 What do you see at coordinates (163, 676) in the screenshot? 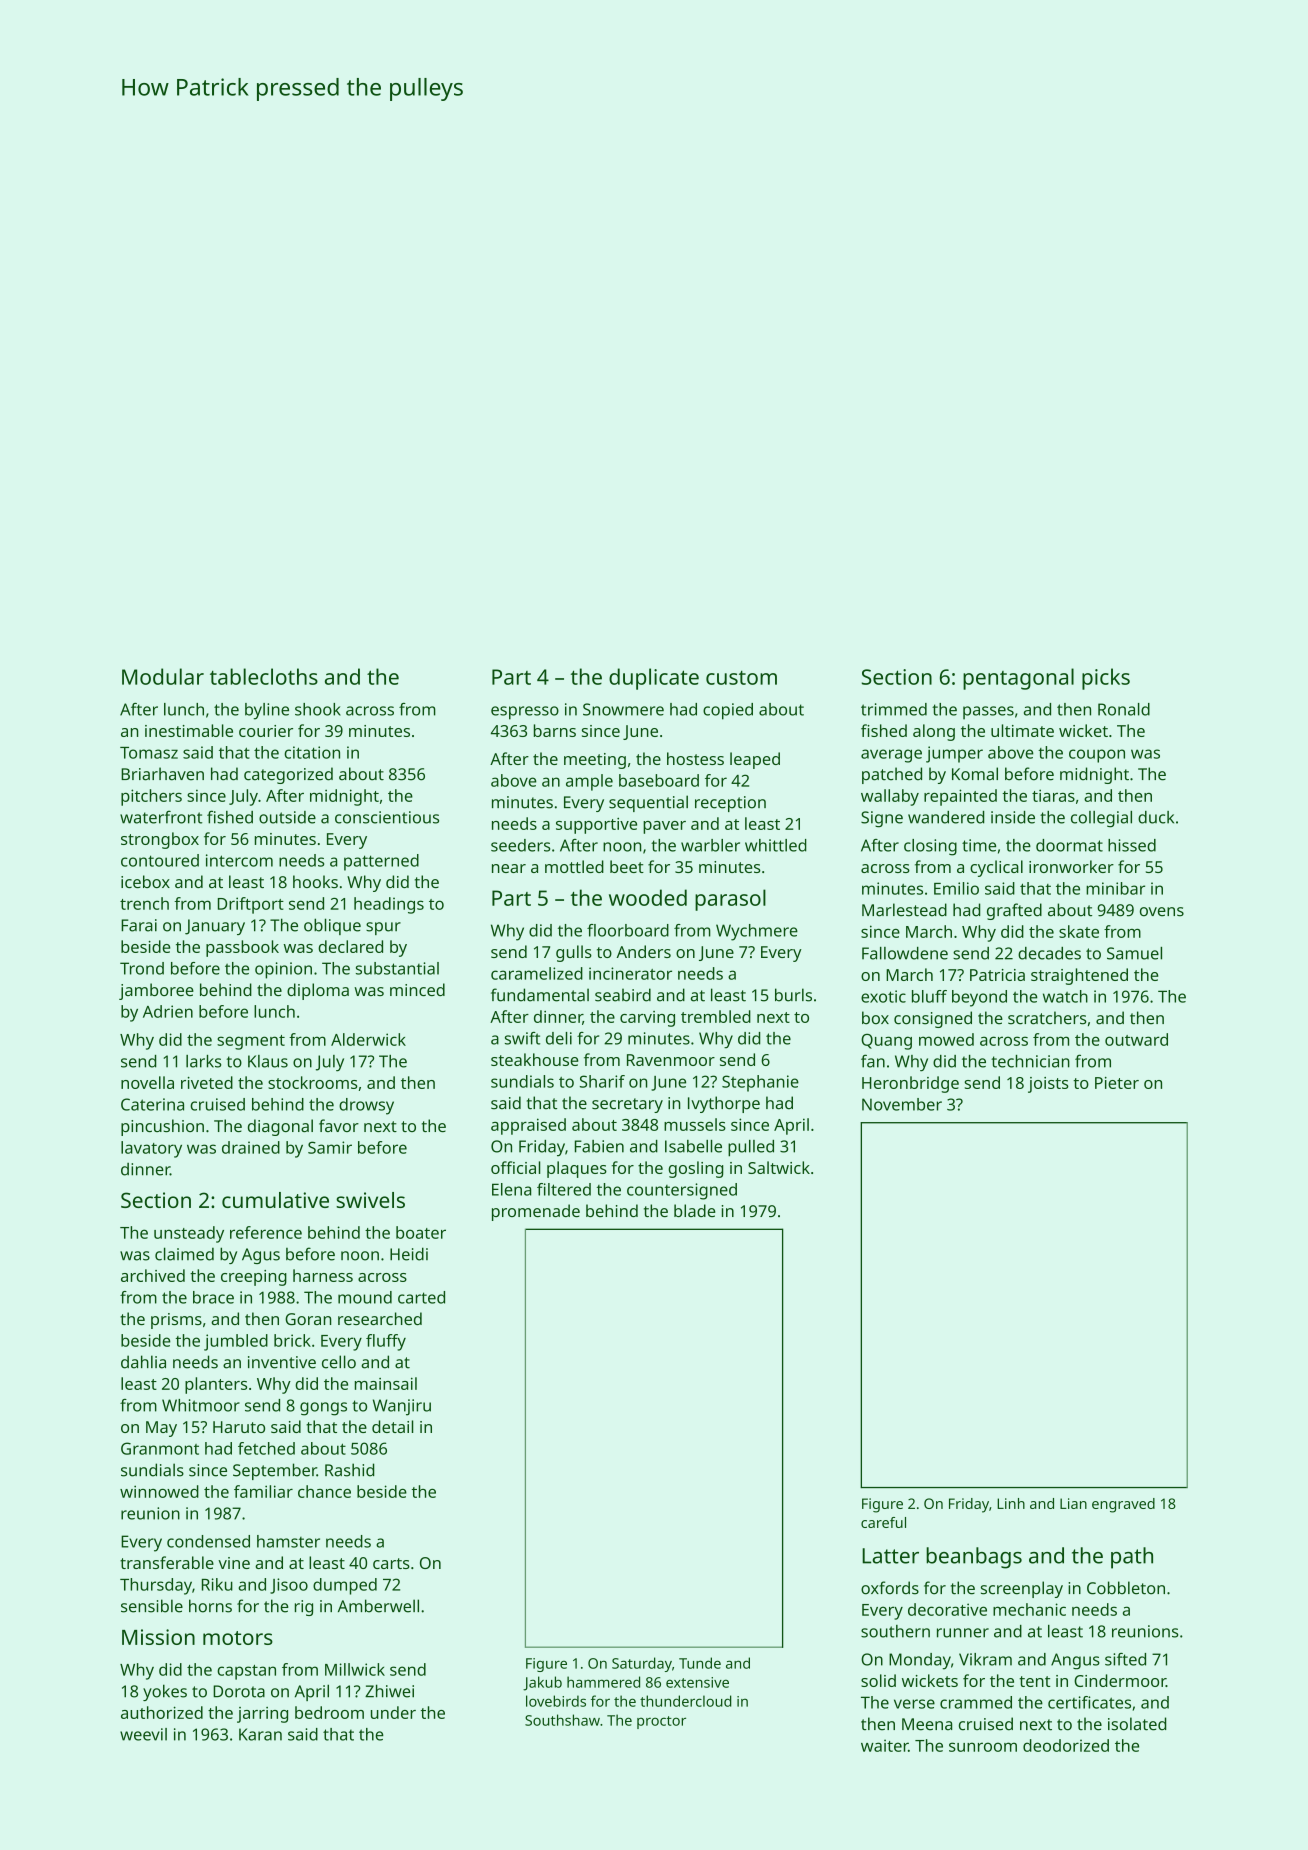
I see `Modular` at bounding box center [163, 676].
